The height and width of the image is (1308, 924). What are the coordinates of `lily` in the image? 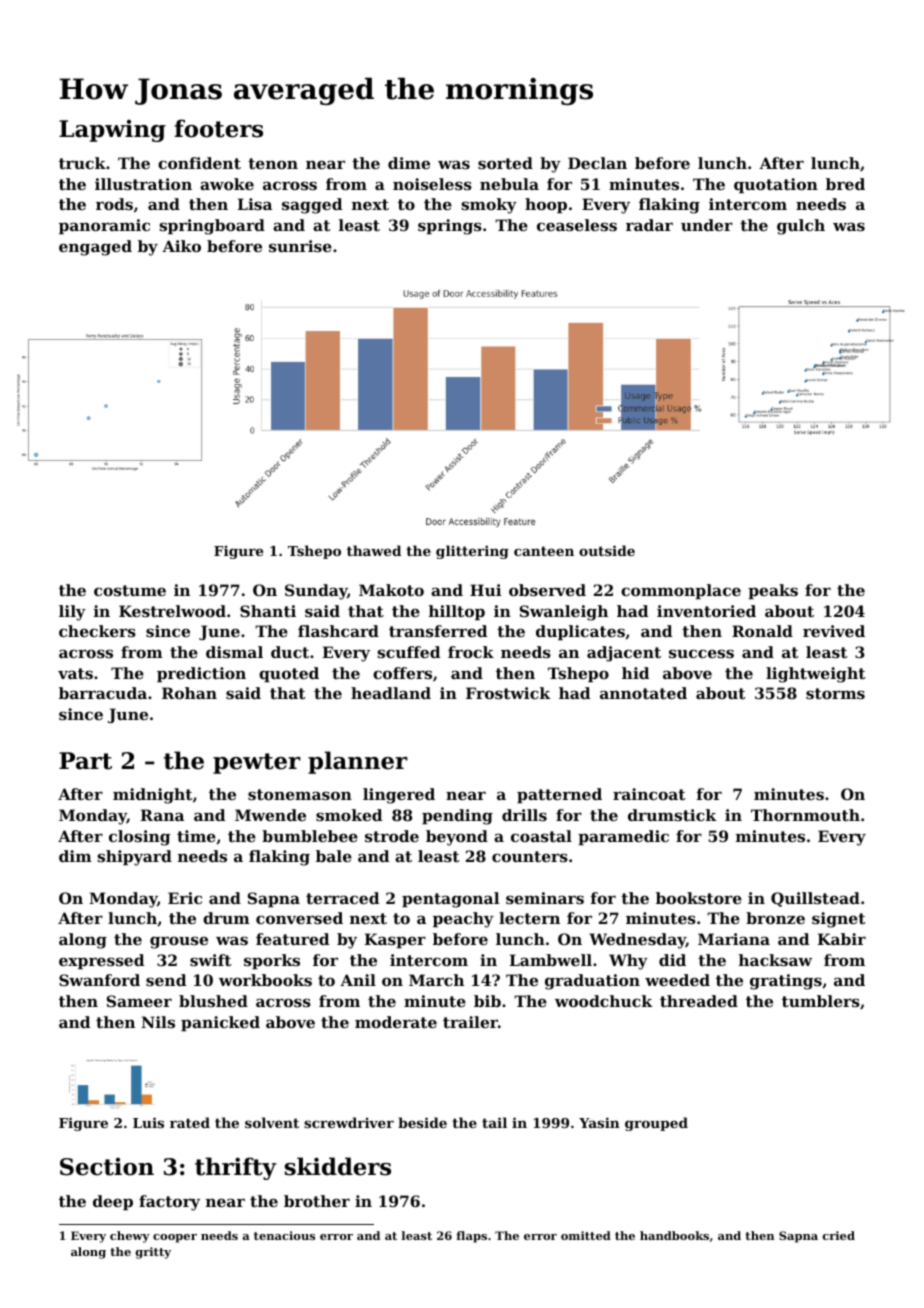 It's located at (72, 613).
